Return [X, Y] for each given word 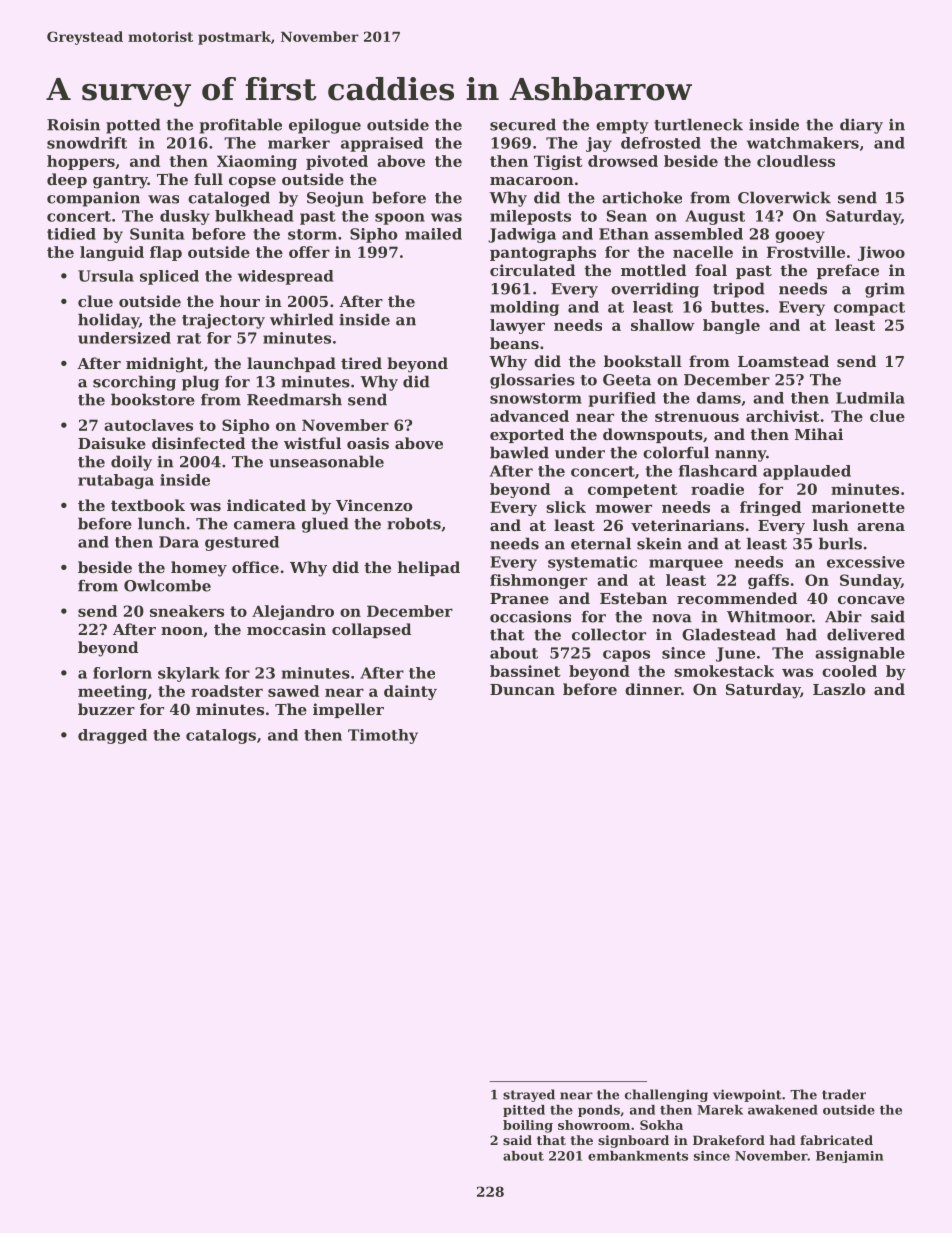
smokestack [724, 671]
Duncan [522, 689]
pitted [524, 1111]
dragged [112, 736]
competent [633, 491]
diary [861, 126]
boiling [528, 1126]
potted [133, 126]
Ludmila [870, 398]
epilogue [325, 126]
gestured [242, 543]
